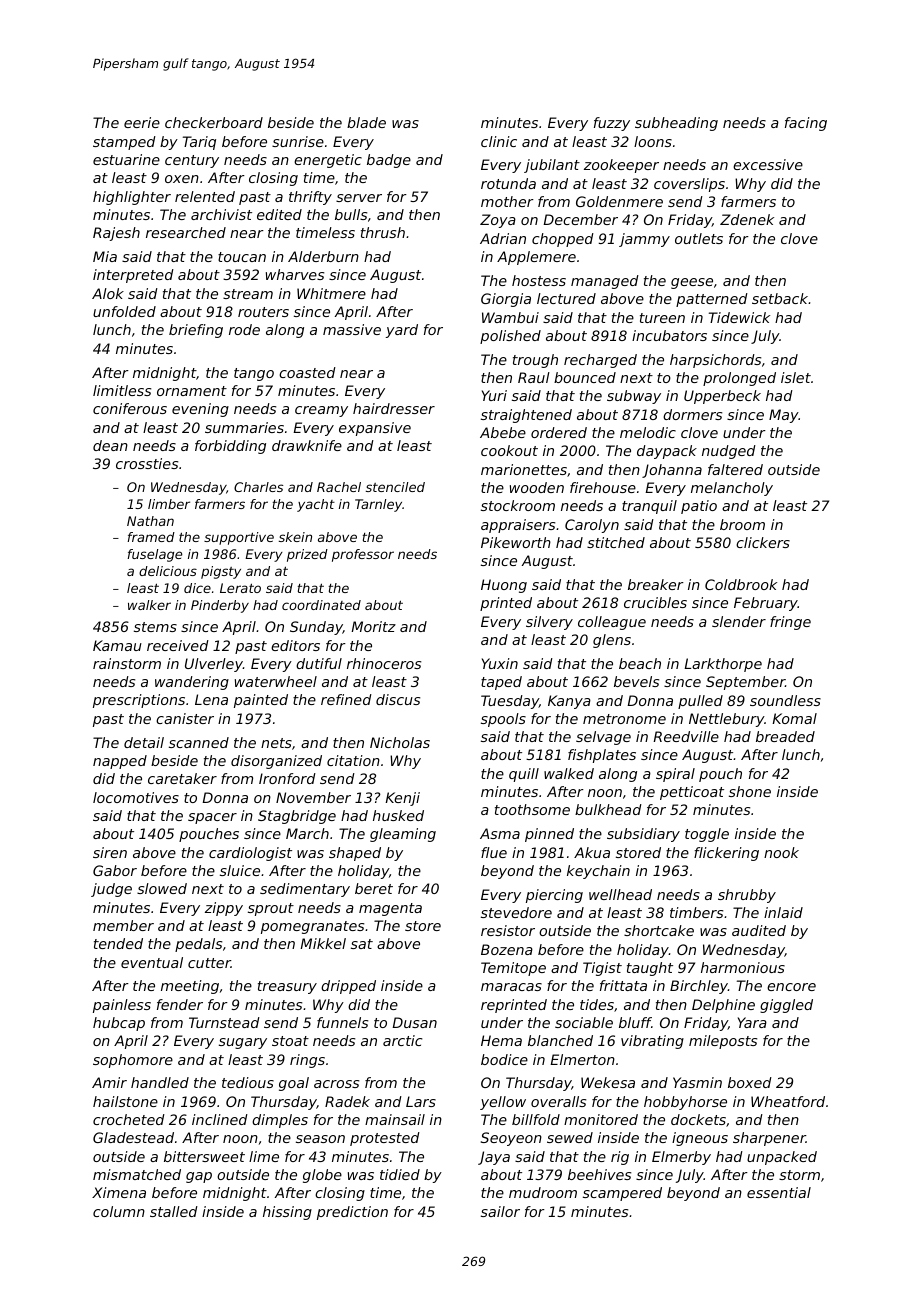  Describe the element at coordinates (526, 416) in the screenshot. I see `straightened` at that location.
